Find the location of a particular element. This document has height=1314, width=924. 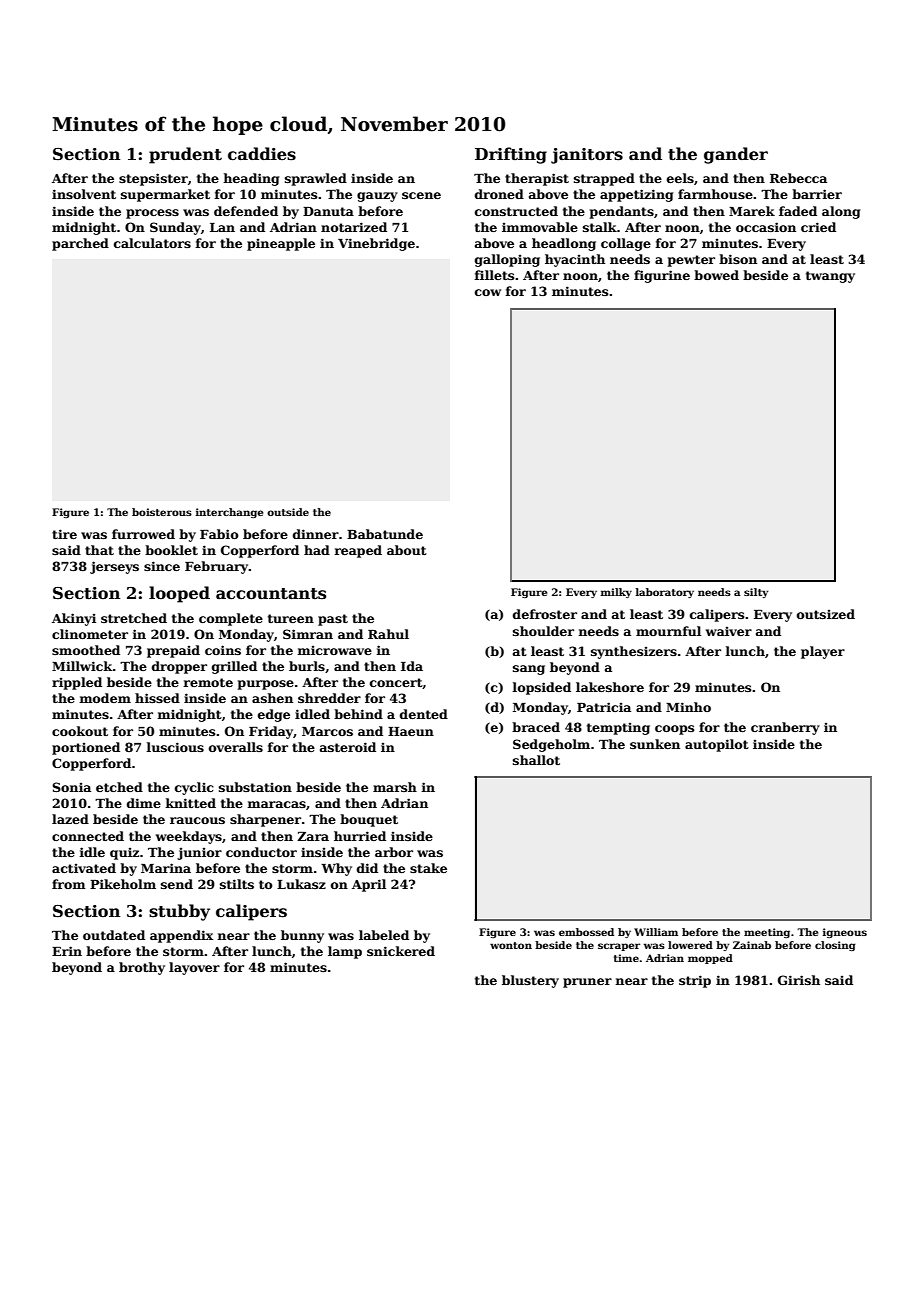

autopilot is located at coordinates (717, 745).
